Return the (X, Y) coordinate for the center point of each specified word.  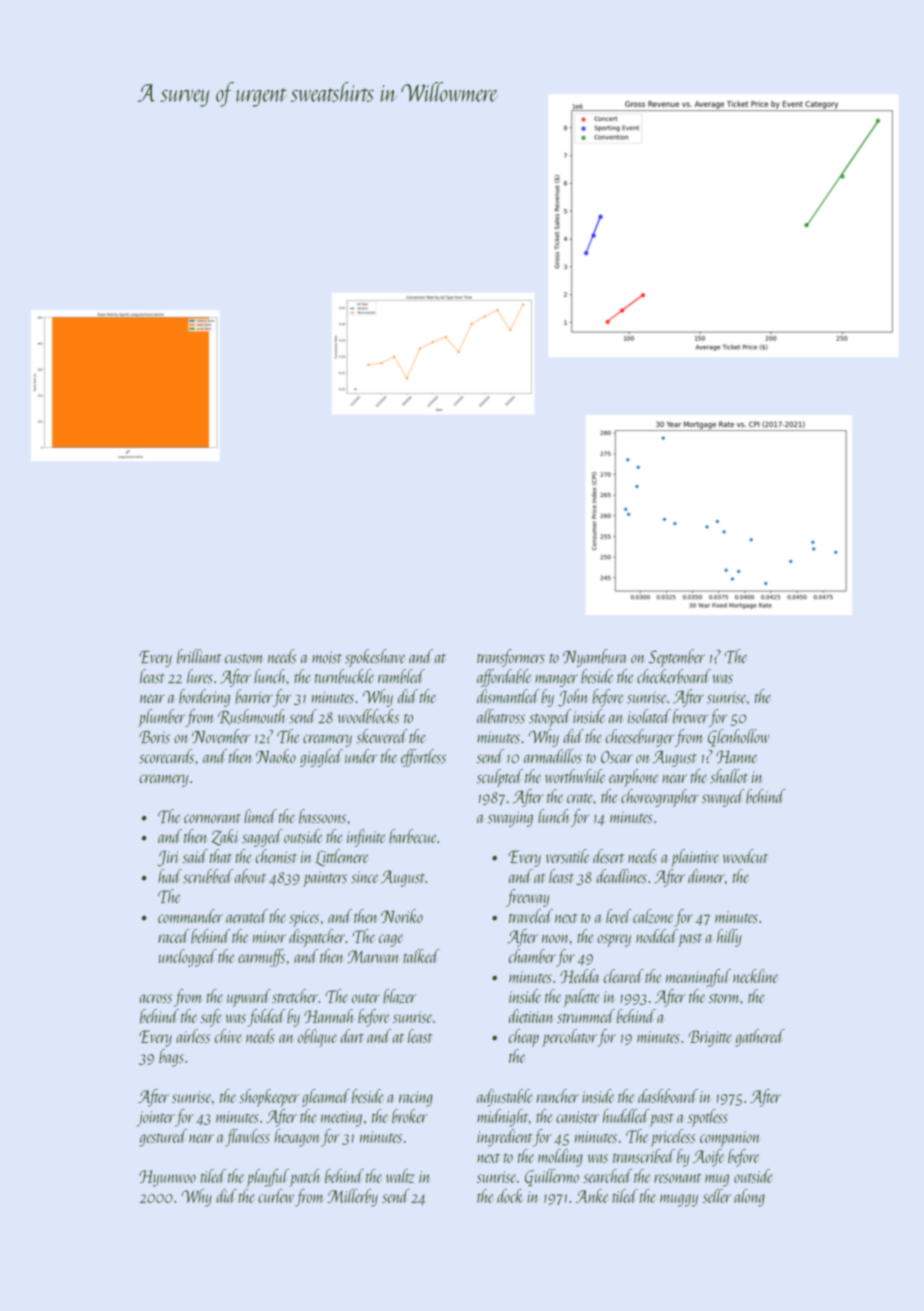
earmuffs (261, 958)
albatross (501, 716)
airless (193, 1036)
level (619, 916)
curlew (276, 1196)
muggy (679, 1200)
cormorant (212, 818)
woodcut (745, 856)
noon (555, 938)
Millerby (352, 1198)
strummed (586, 1016)
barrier (254, 696)
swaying (510, 819)
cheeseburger (640, 738)
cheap (524, 1038)
